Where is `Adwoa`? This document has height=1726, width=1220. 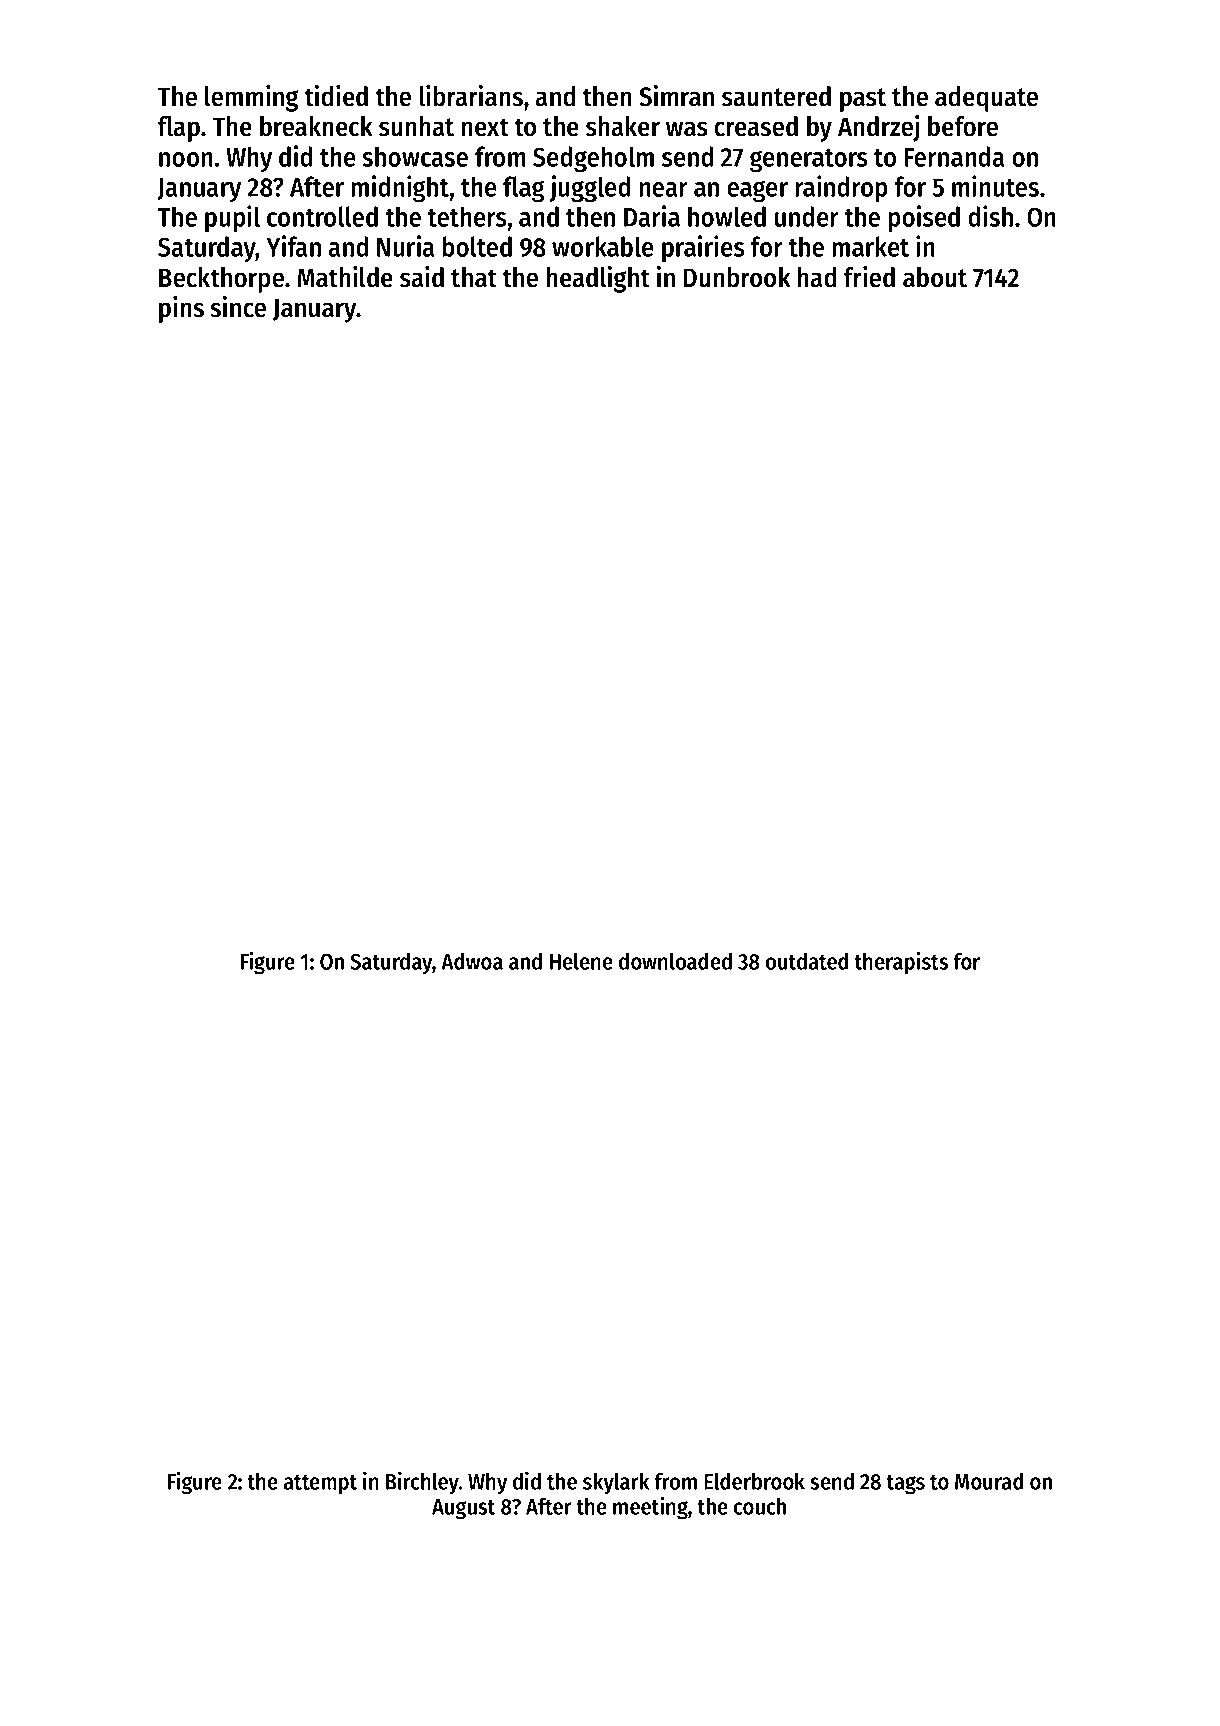 Adwoa is located at coordinates (472, 961).
